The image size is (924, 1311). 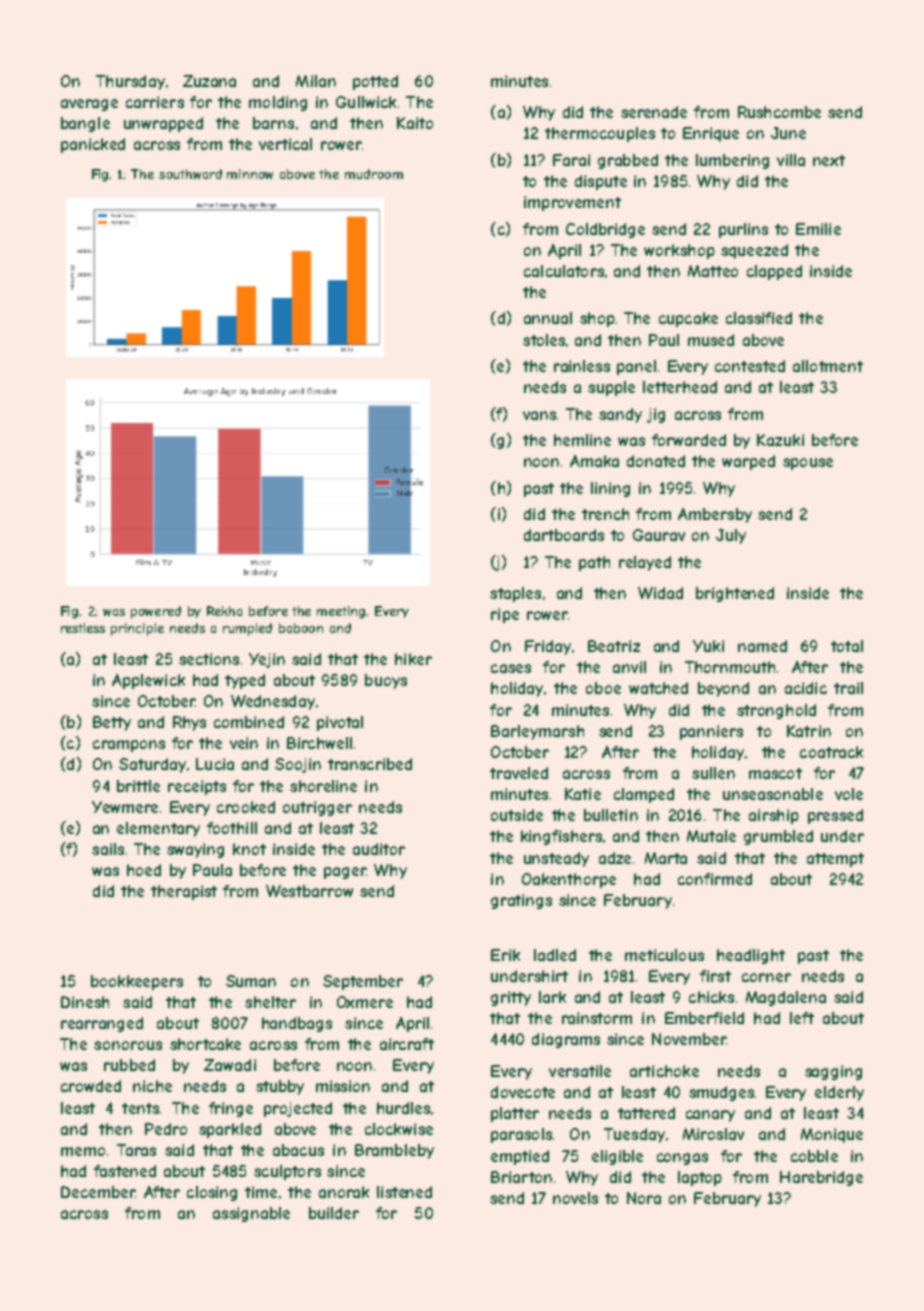 What do you see at coordinates (779, 112) in the image?
I see `Rushcombe` at bounding box center [779, 112].
